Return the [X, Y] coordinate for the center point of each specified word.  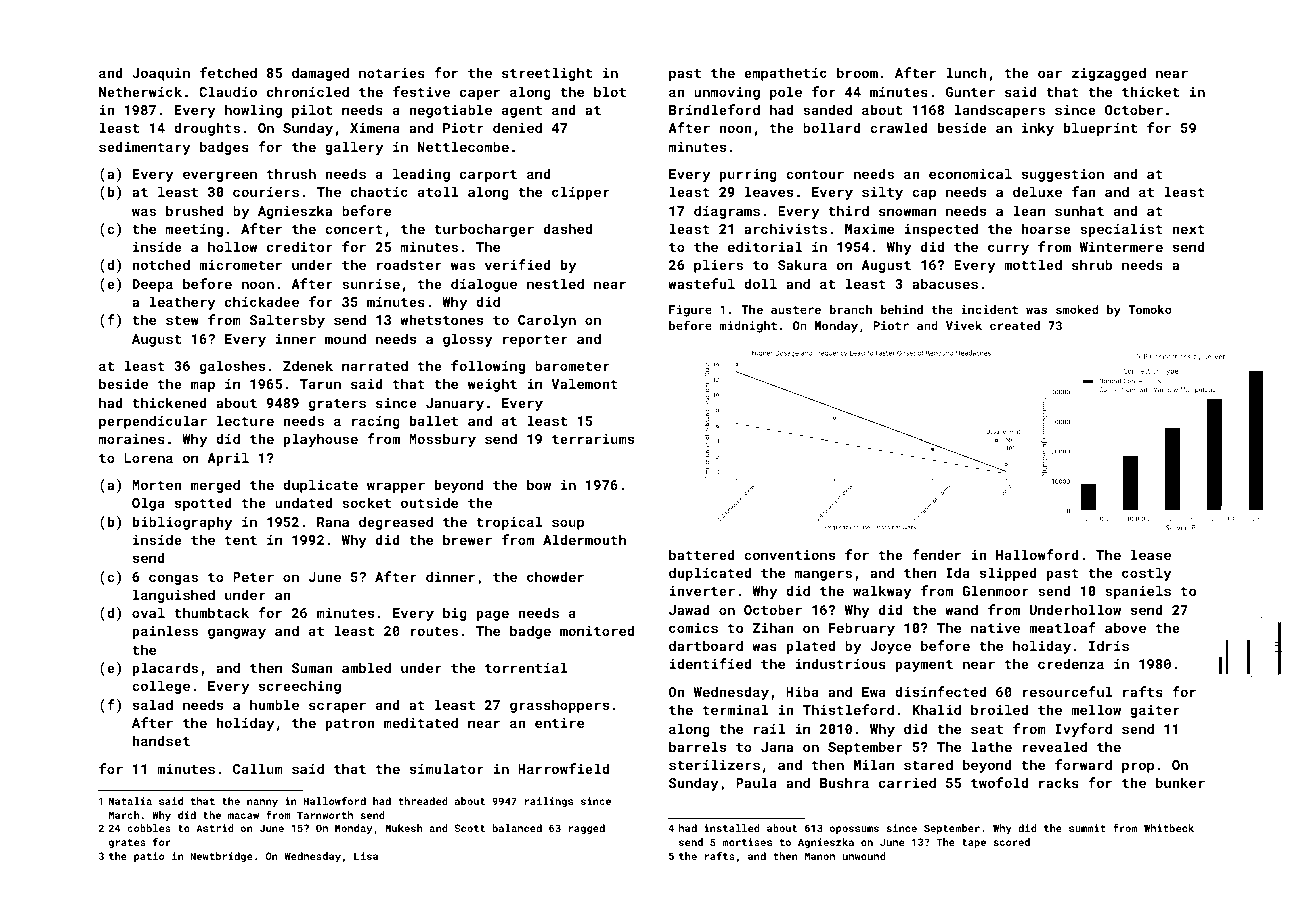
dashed [568, 228]
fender [936, 554]
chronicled [308, 91]
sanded [827, 109]
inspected [941, 230]
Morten [157, 485]
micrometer [240, 265]
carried [907, 782]
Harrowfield [563, 768]
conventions [789, 555]
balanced [517, 828]
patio [149, 857]
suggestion [1063, 175]
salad [153, 704]
